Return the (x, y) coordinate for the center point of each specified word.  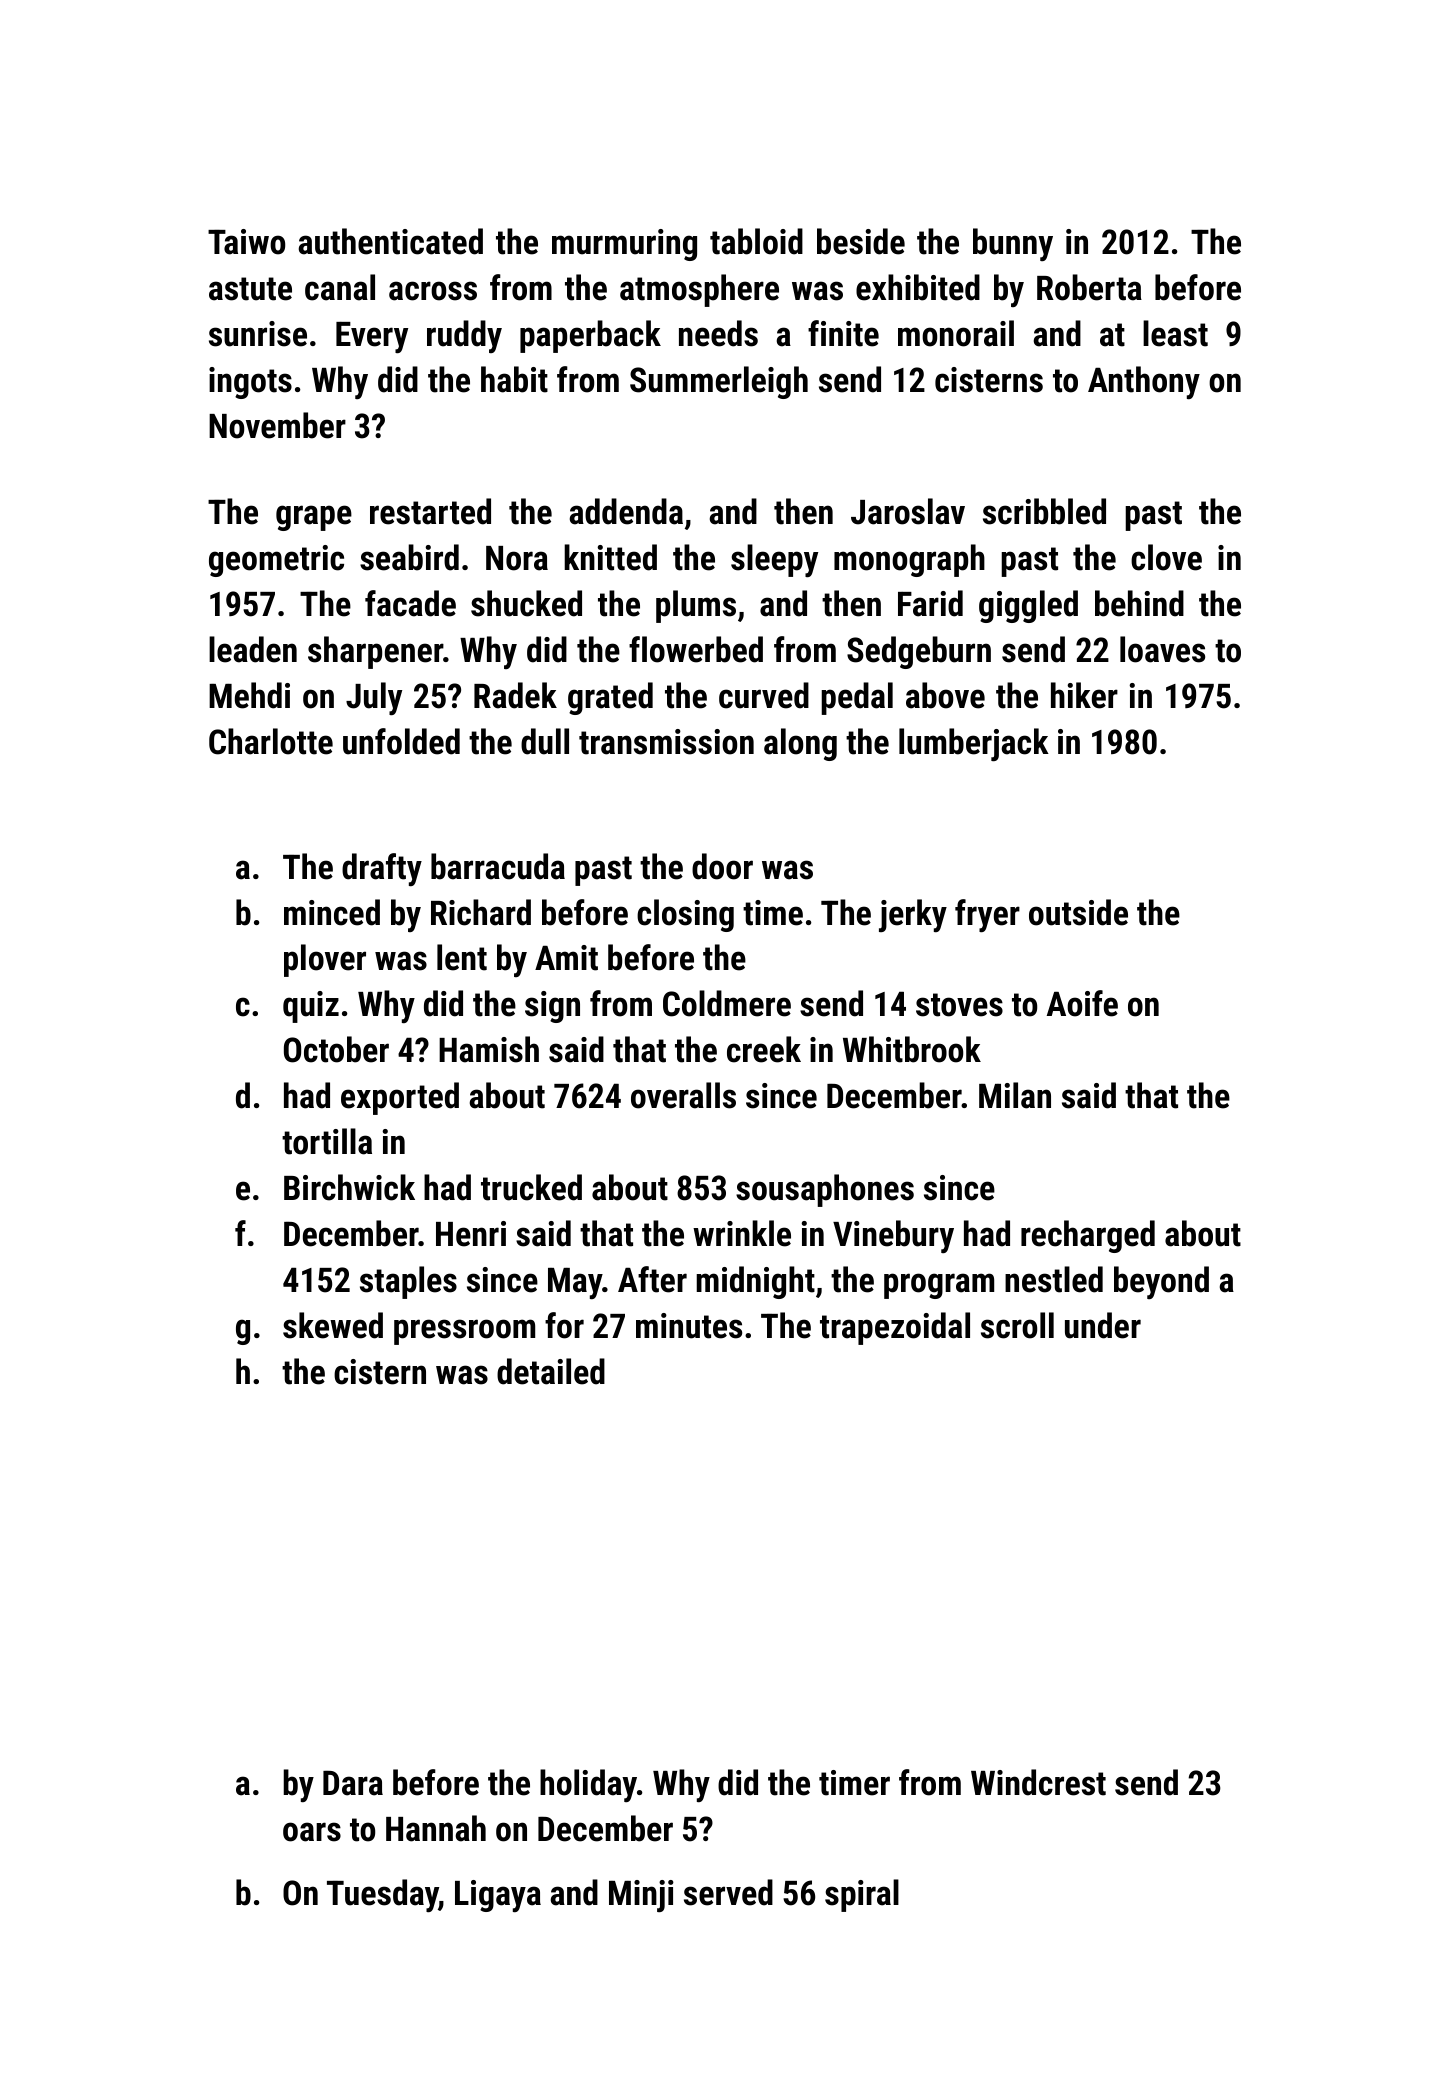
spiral (862, 1895)
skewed (333, 1325)
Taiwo (246, 242)
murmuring (624, 245)
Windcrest (1038, 1782)
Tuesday (383, 1895)
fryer (987, 915)
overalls (683, 1095)
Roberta (1089, 287)
